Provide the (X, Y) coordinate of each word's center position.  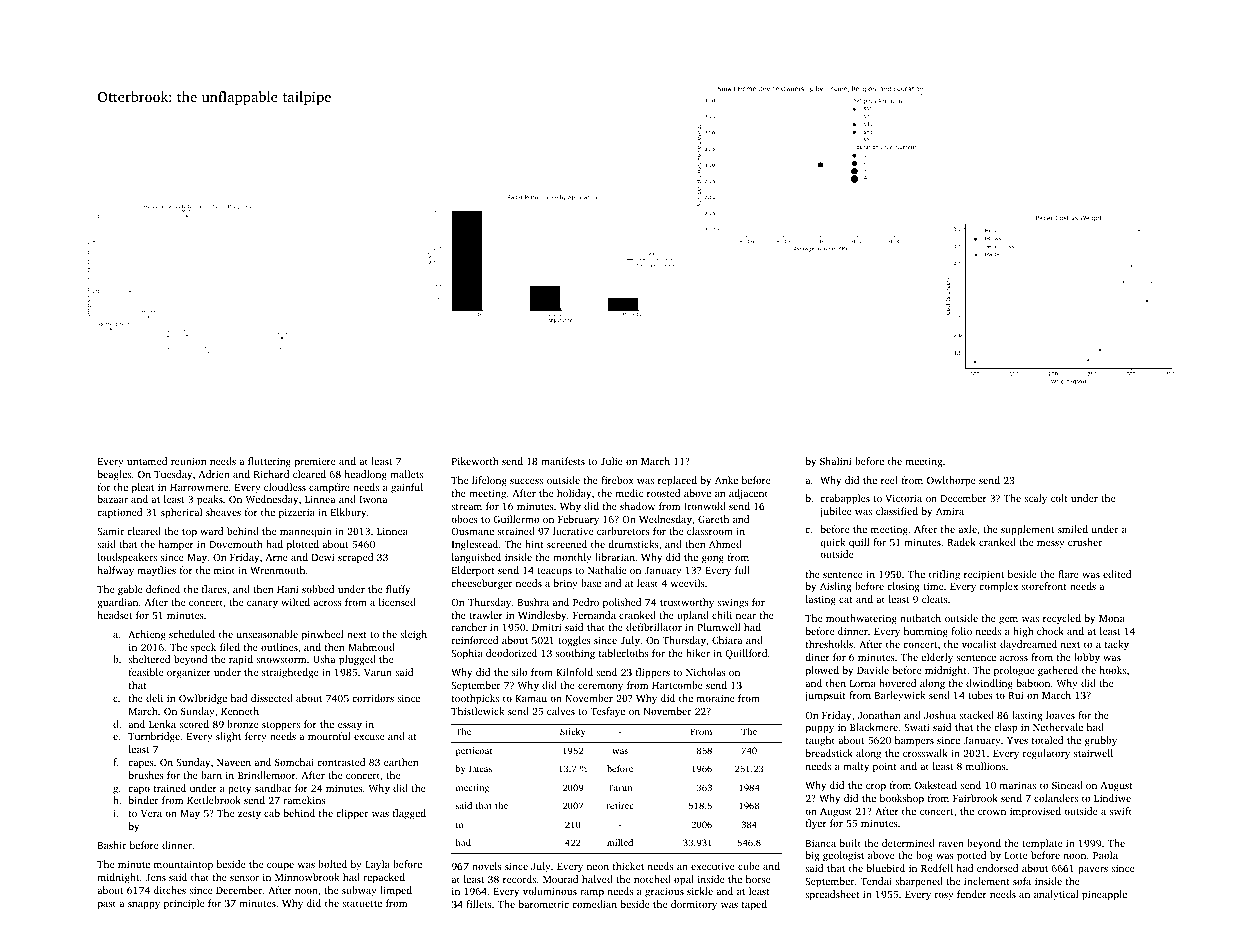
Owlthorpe (951, 481)
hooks (1113, 670)
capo (139, 791)
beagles (114, 475)
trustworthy (687, 603)
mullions (986, 766)
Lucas (480, 768)
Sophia (467, 654)
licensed (397, 602)
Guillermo (516, 519)
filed (230, 647)
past (107, 905)
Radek (961, 542)
